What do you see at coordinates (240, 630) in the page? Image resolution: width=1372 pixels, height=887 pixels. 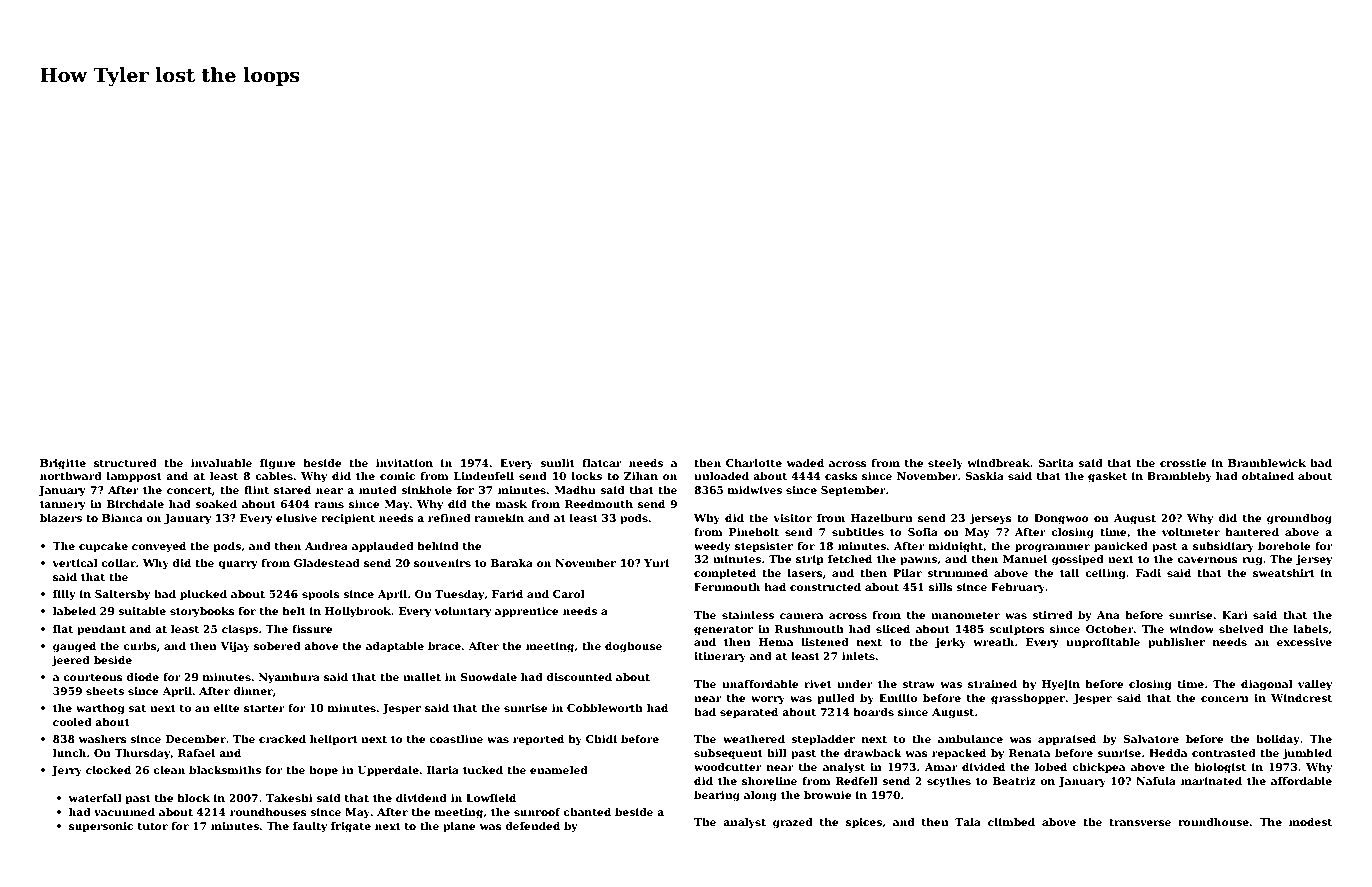 I see `clasps` at bounding box center [240, 630].
